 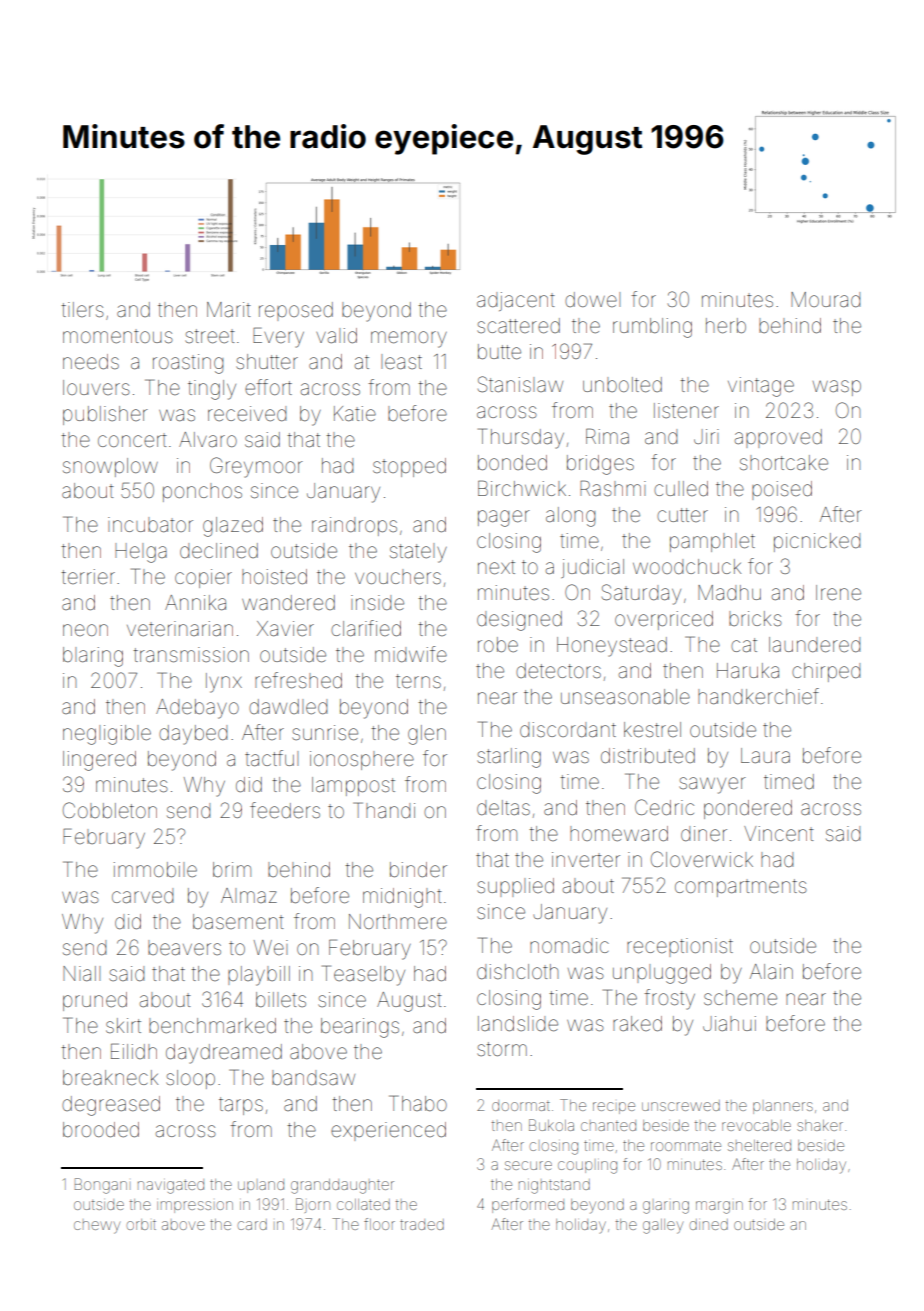 I want to click on Cobbleton, so click(x=110, y=810).
